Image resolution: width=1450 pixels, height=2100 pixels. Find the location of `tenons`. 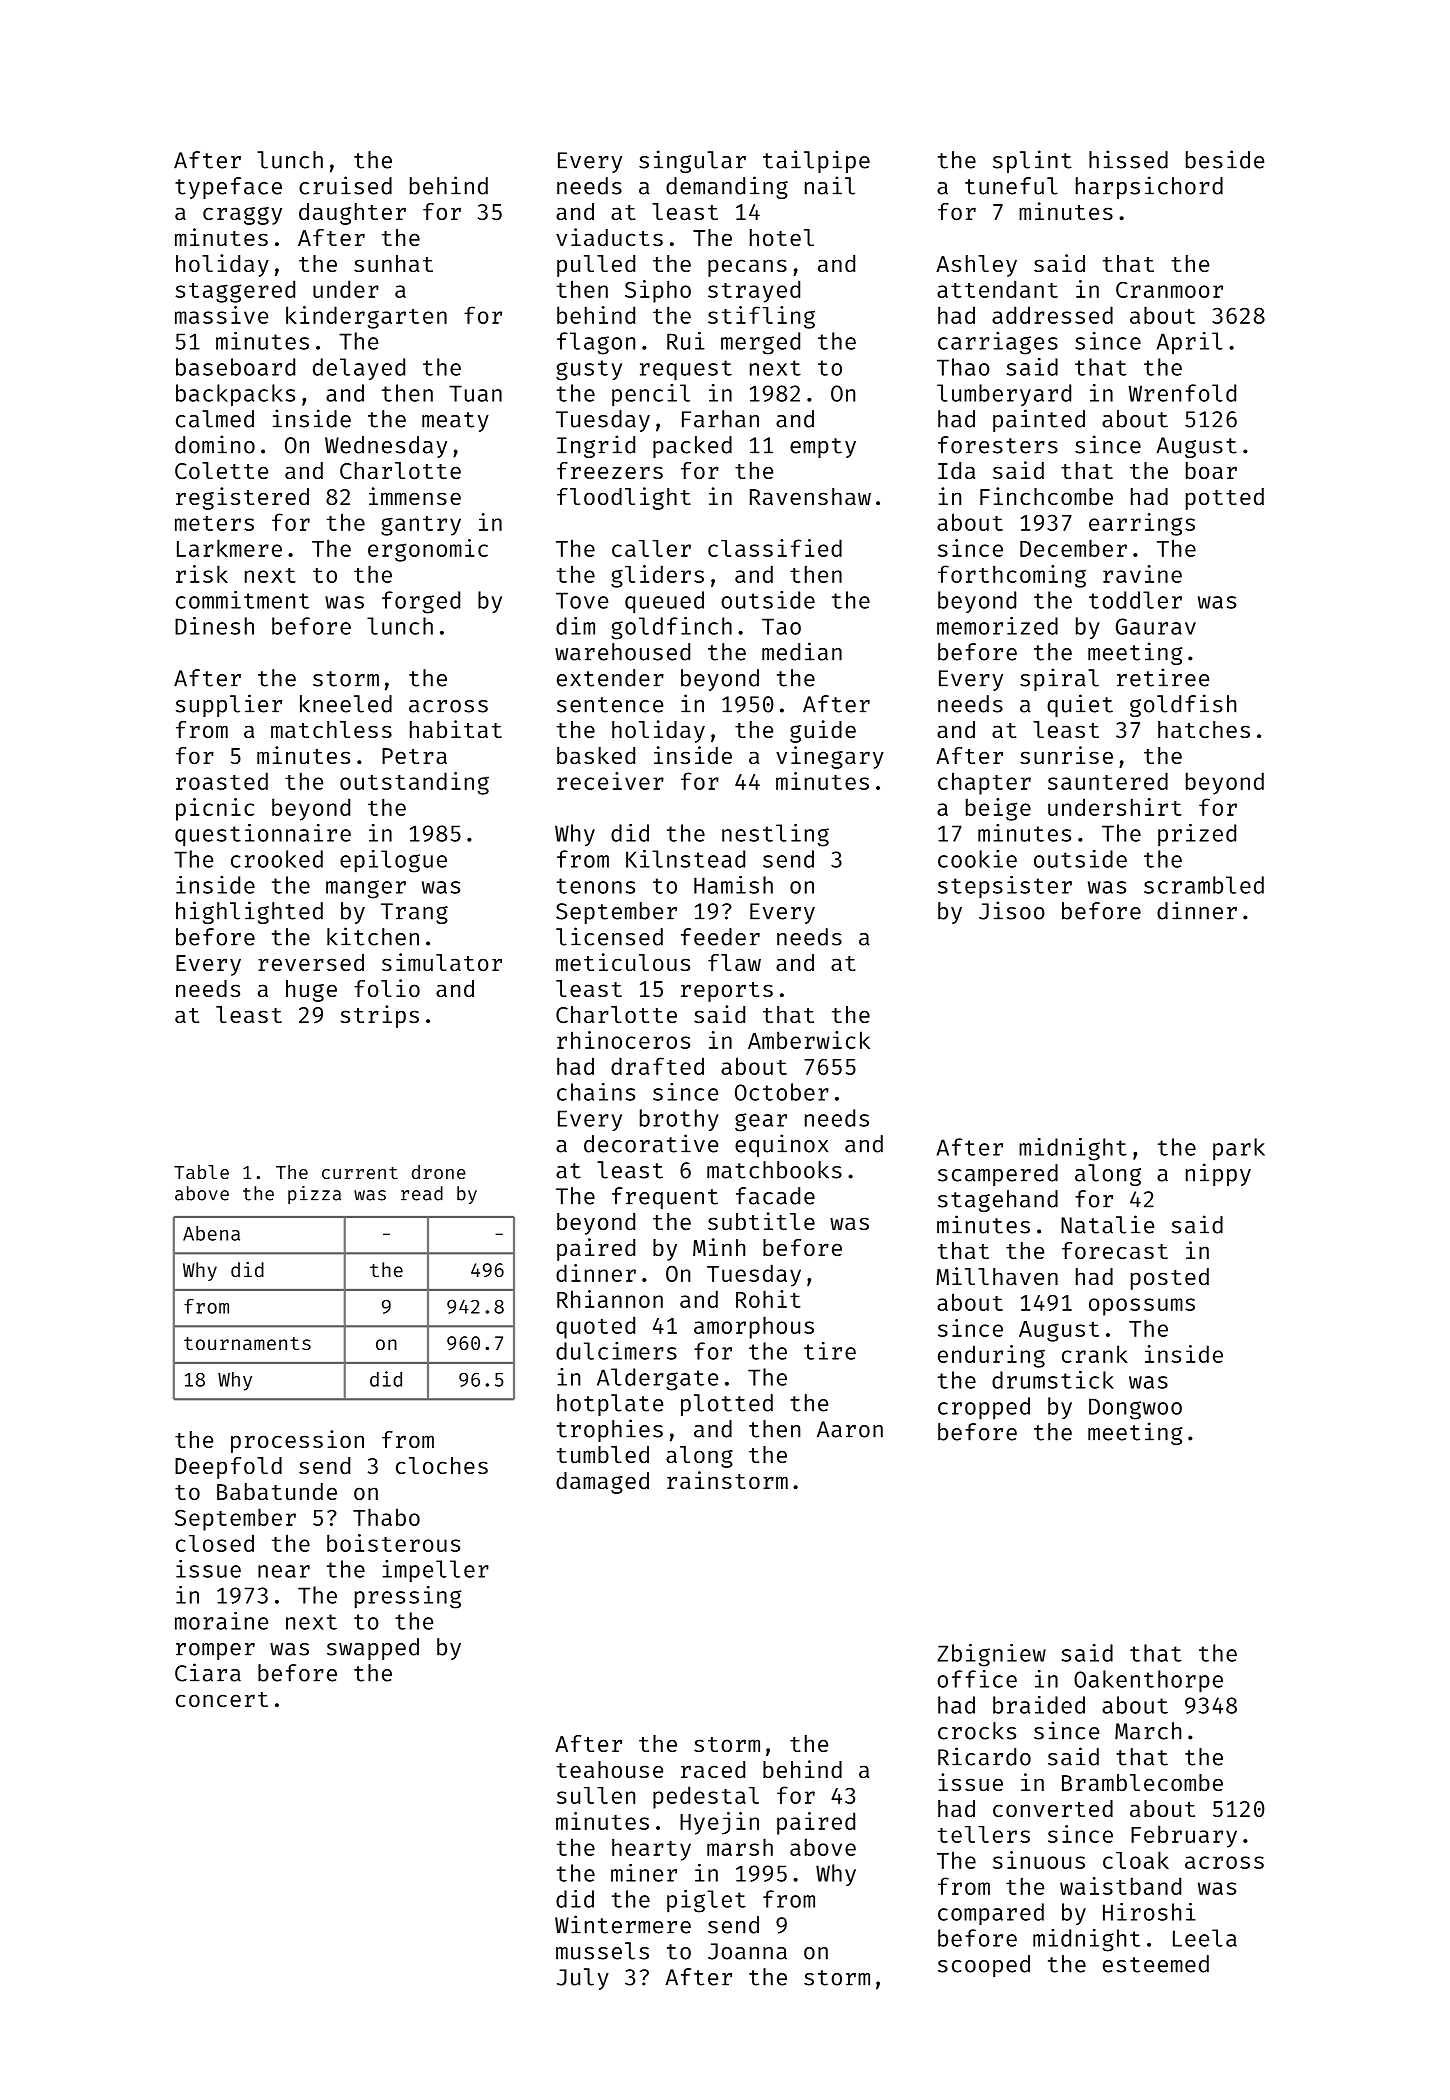

tenons is located at coordinates (596, 886).
